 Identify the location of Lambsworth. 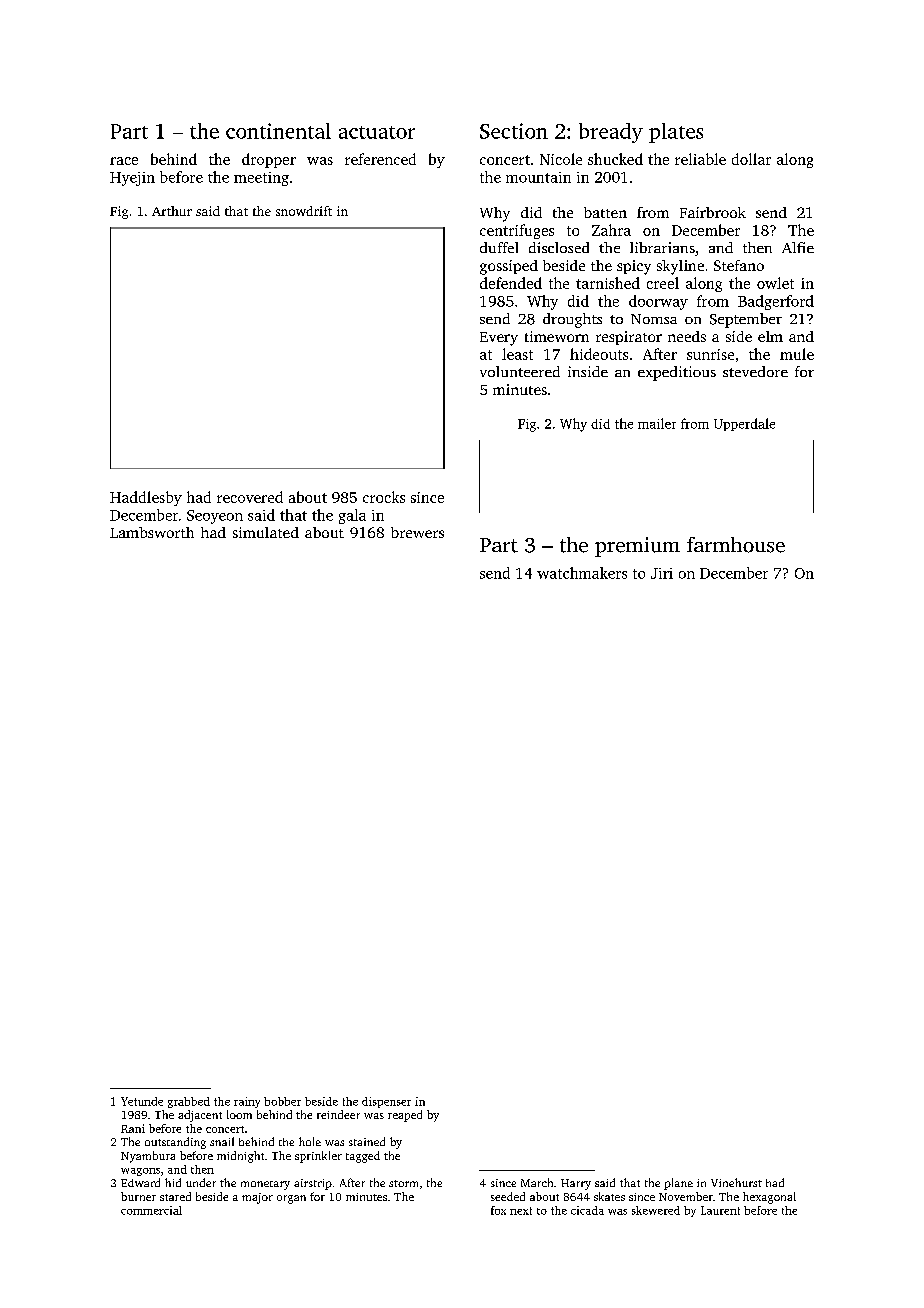
(152, 532).
